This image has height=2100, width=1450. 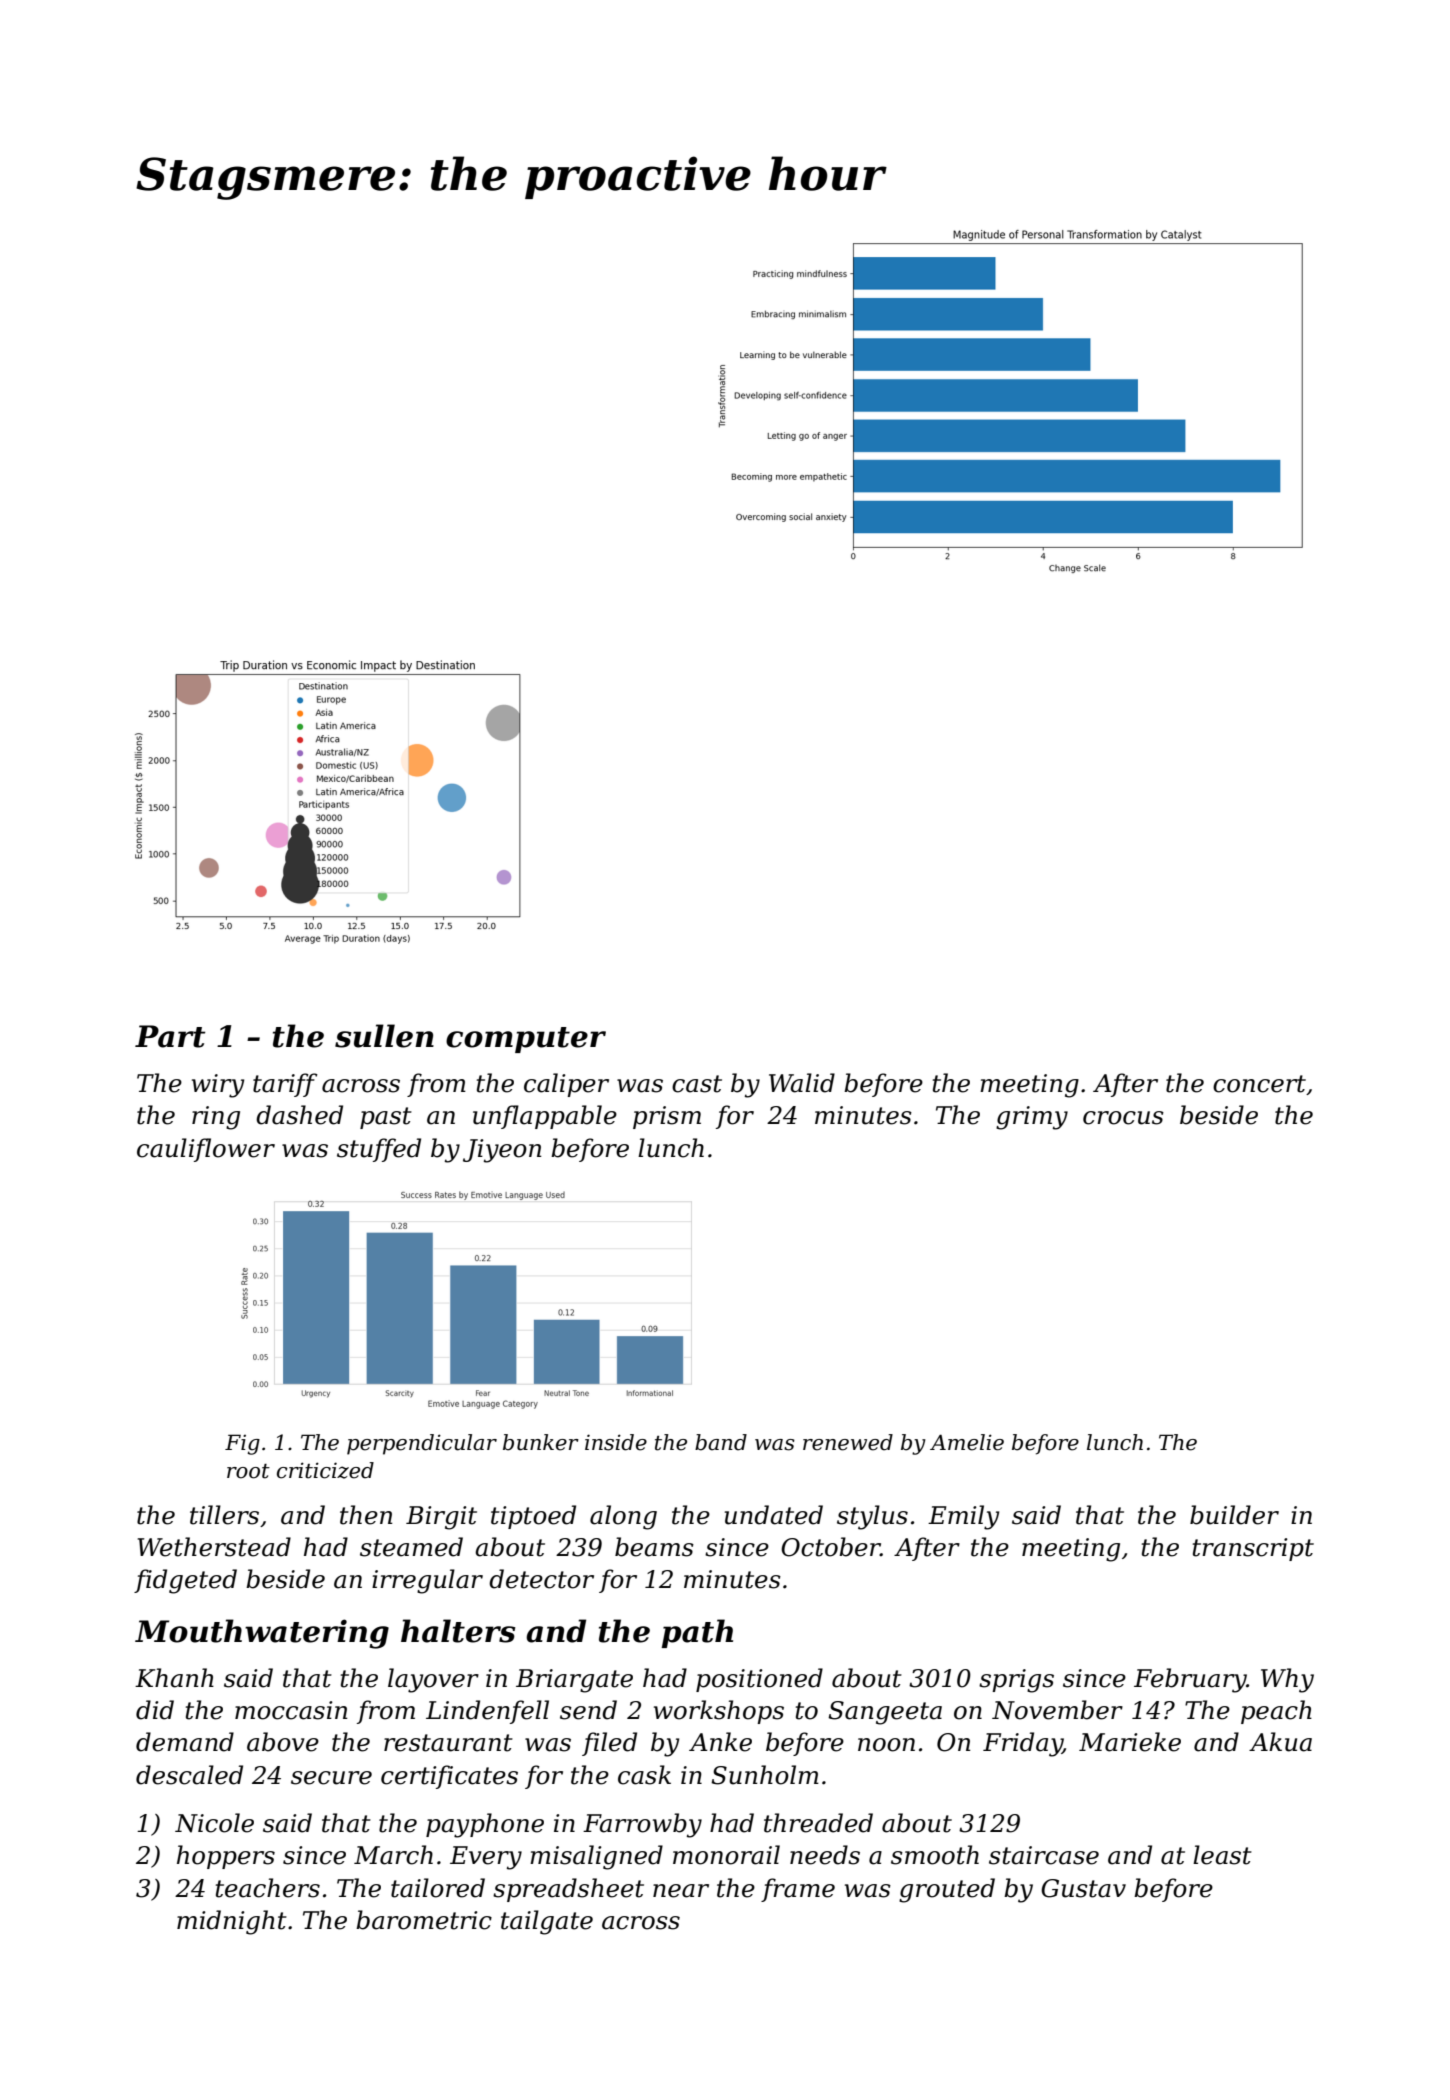 What do you see at coordinates (967, 1442) in the image?
I see `Amelie` at bounding box center [967, 1442].
